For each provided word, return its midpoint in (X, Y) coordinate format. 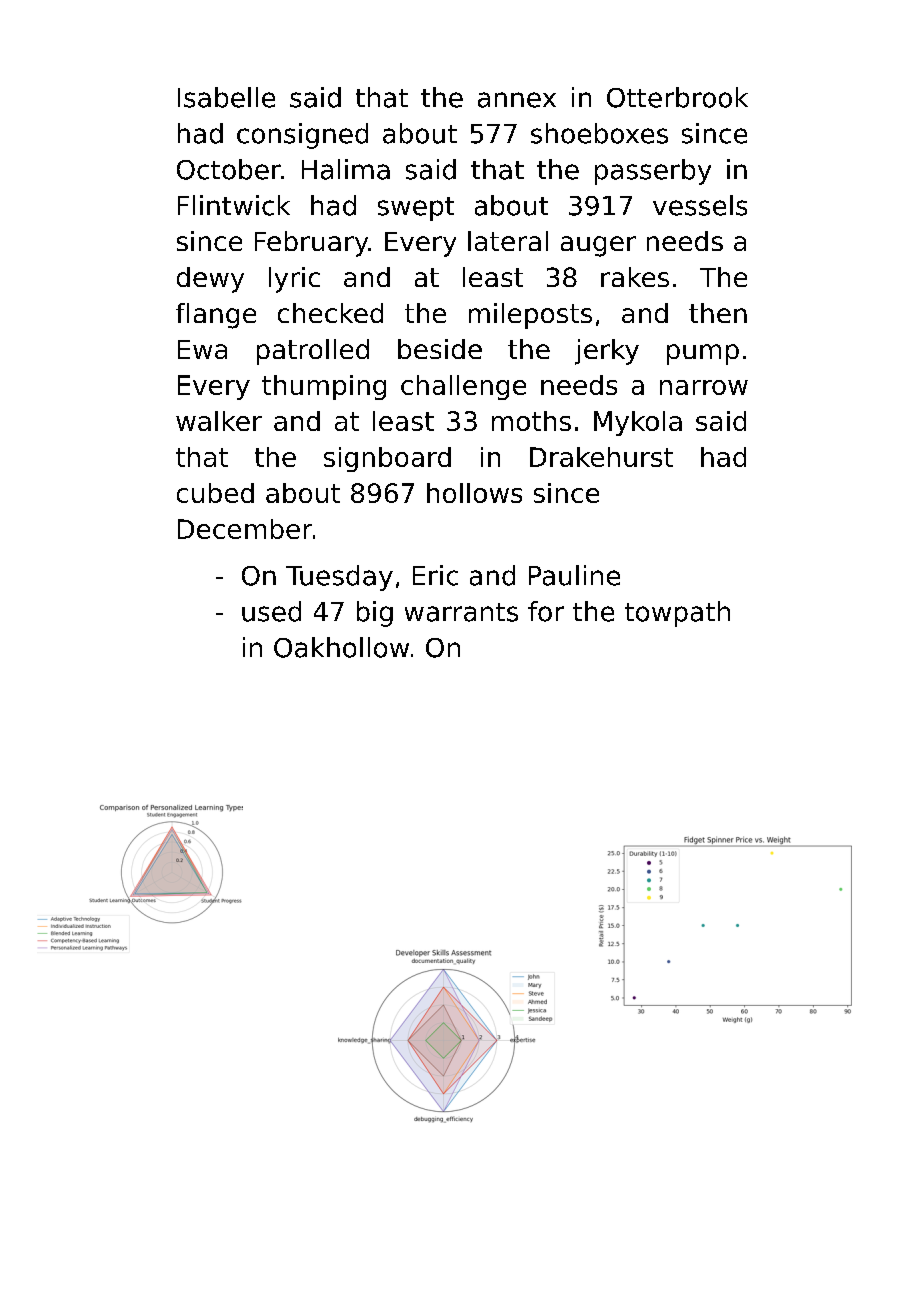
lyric (294, 280)
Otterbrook (677, 97)
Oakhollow (341, 647)
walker (219, 421)
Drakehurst (601, 457)
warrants (461, 612)
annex (517, 100)
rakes (635, 277)
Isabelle (226, 97)
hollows (474, 493)
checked (330, 313)
